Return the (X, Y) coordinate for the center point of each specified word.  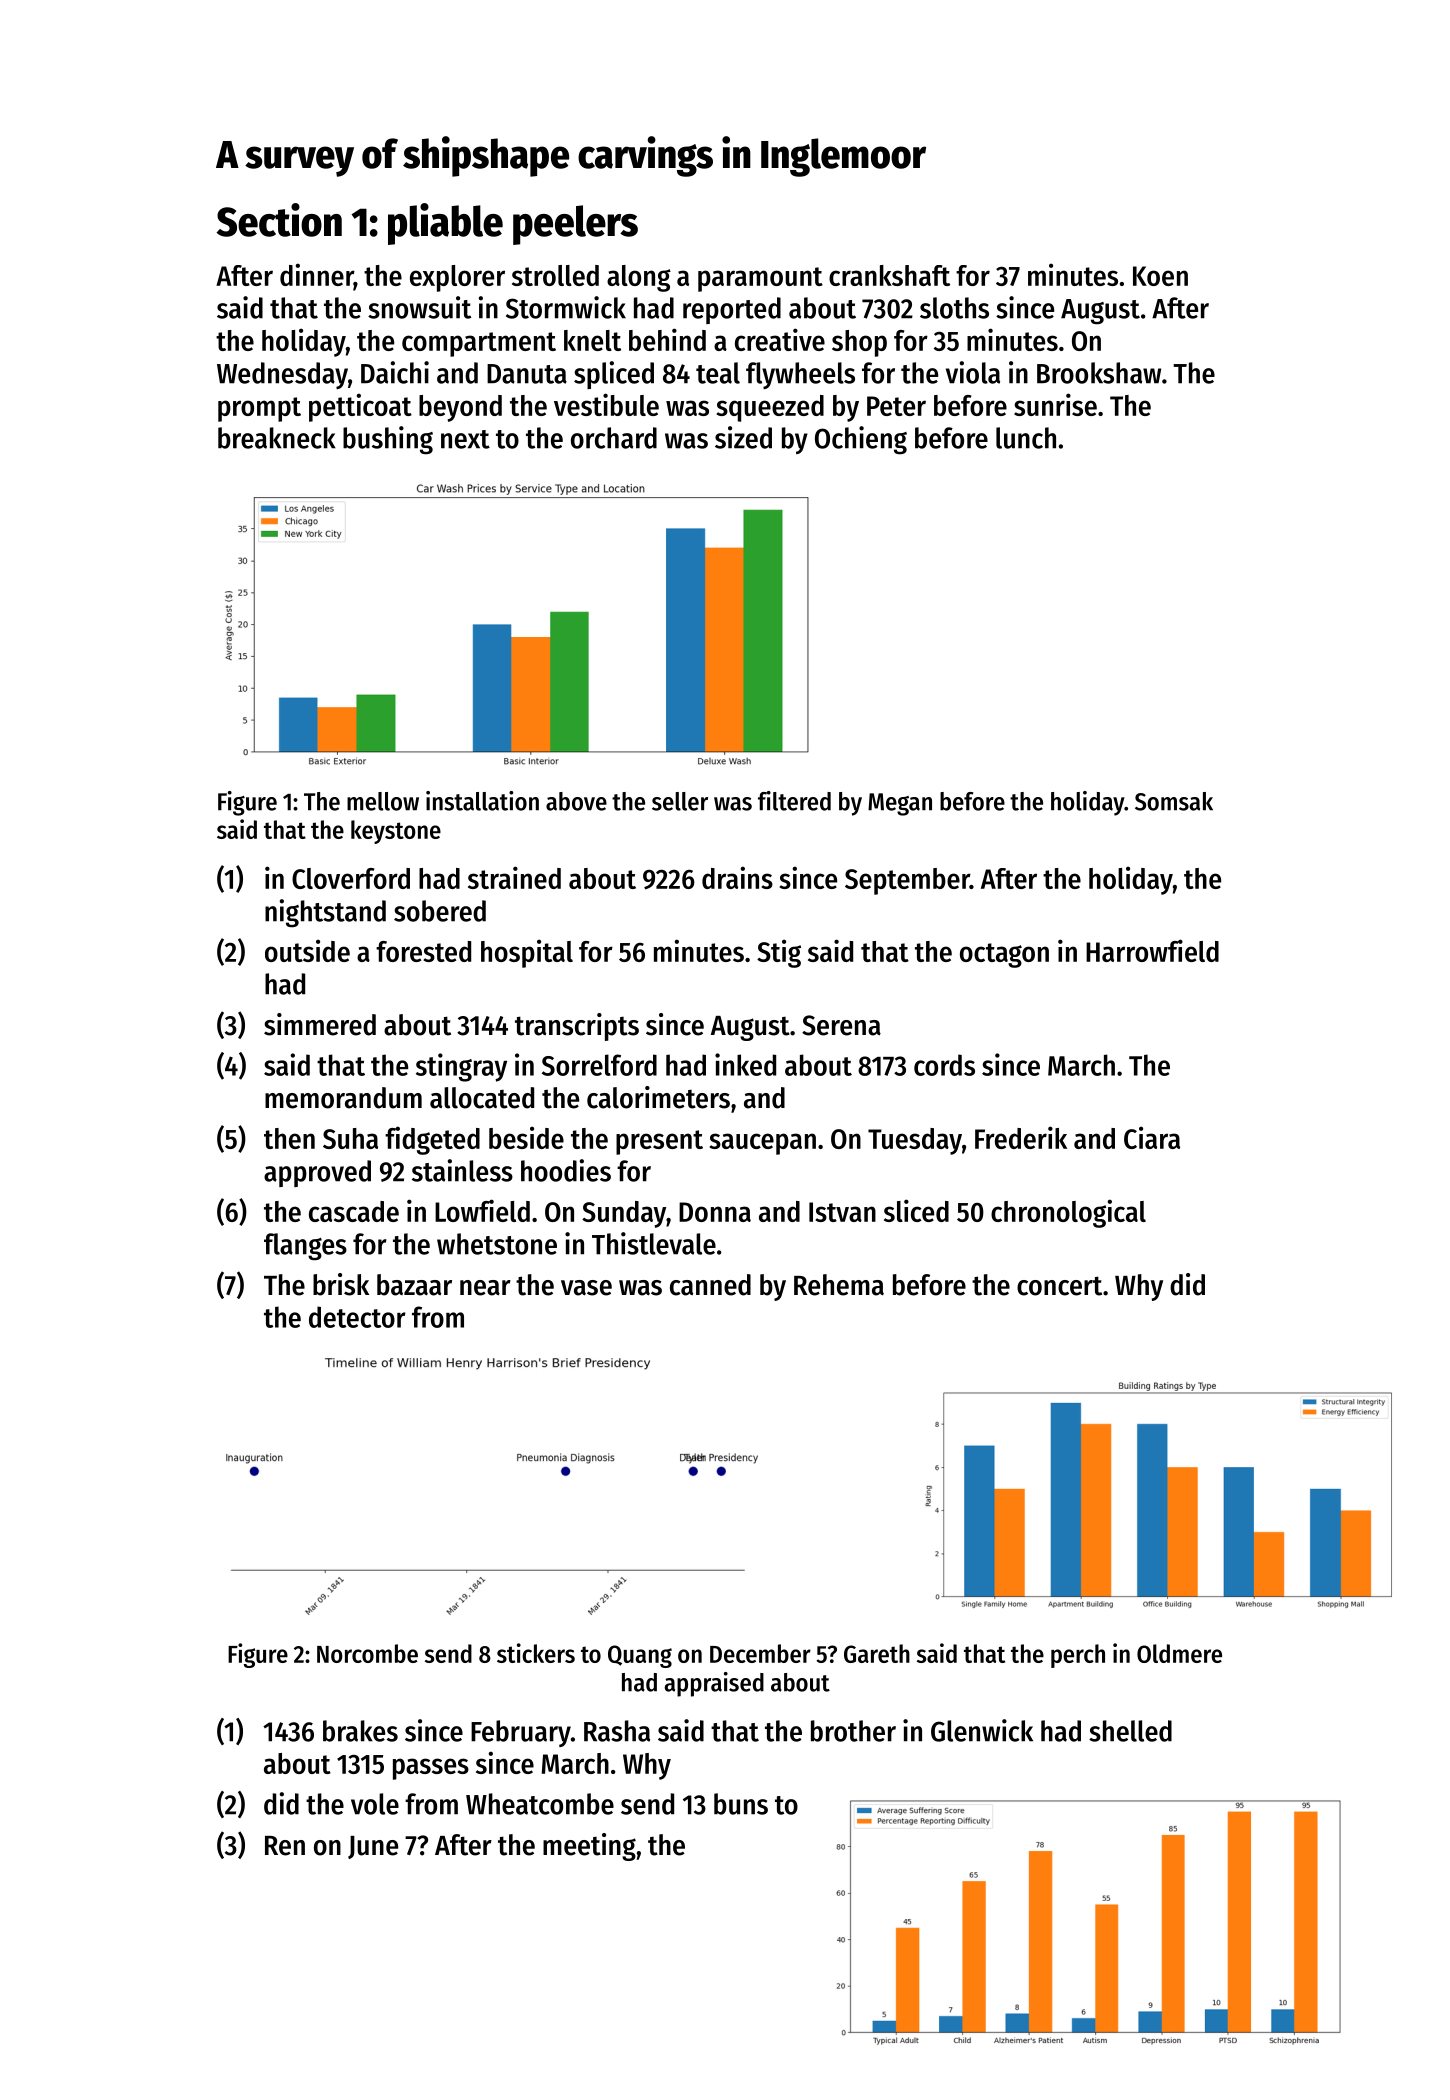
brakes (360, 1731)
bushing (388, 440)
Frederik (1021, 1137)
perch (1078, 1656)
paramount (760, 279)
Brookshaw (1099, 373)
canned (710, 1285)
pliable (445, 224)
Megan (900, 804)
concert (1059, 1286)
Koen (1160, 276)
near (485, 1288)
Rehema (839, 1285)
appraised (714, 1684)
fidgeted (432, 1140)
